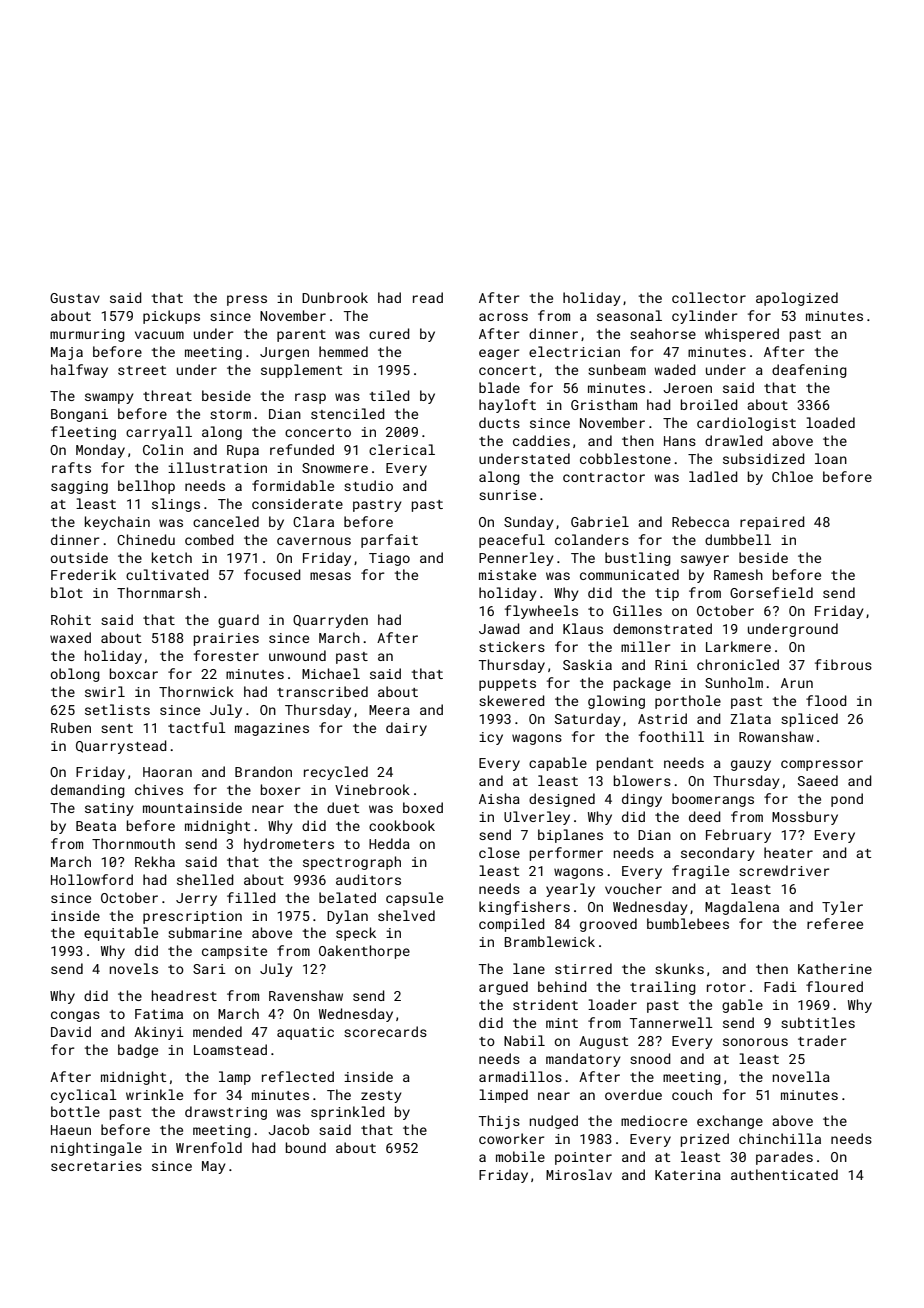 The width and height of the page is (924, 1308). I want to click on storm, so click(230, 414).
